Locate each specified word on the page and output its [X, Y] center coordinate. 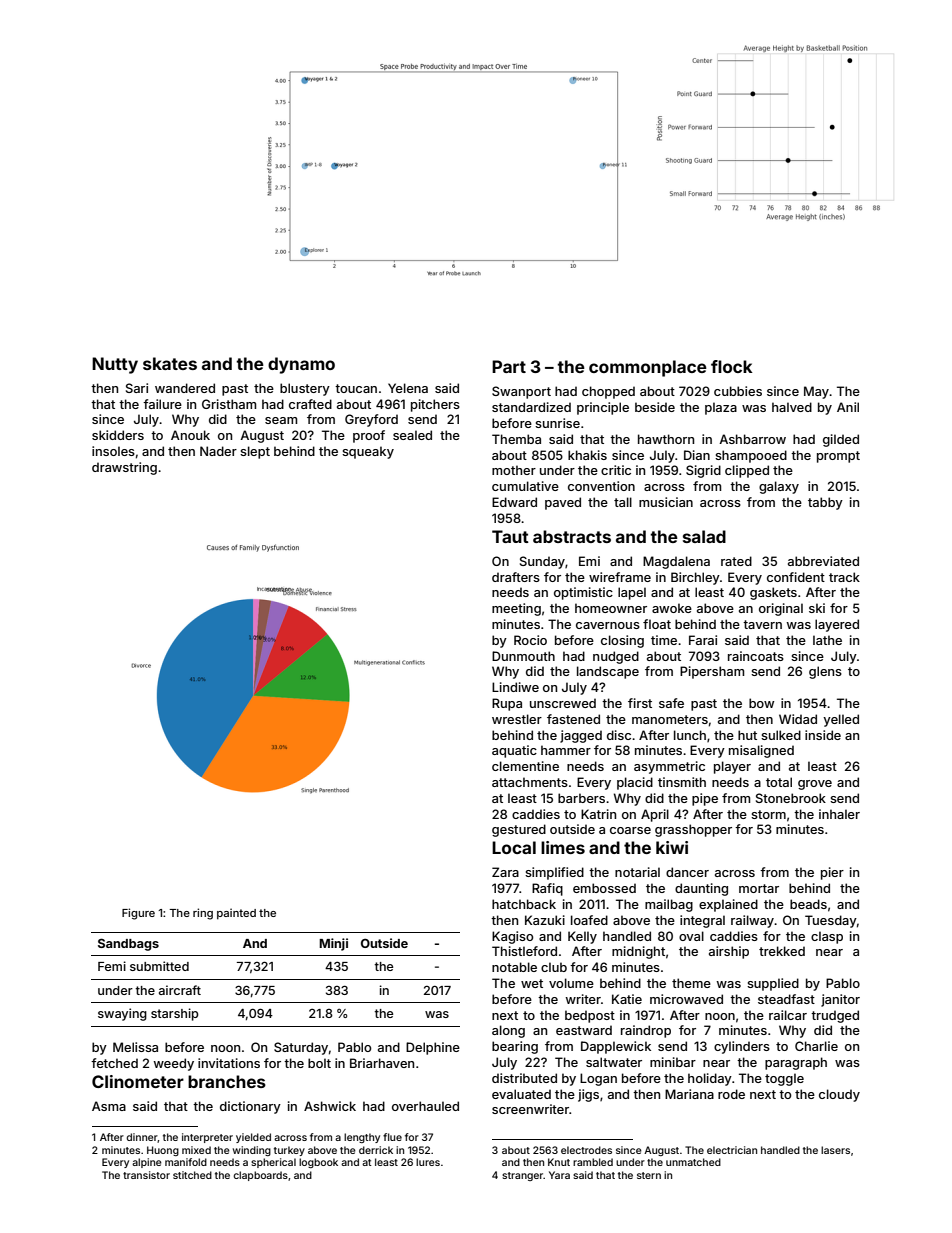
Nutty [115, 365]
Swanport [521, 392]
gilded [841, 440]
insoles [113, 451]
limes [563, 847]
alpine [147, 1163]
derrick [376, 1150]
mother [514, 470]
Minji [333, 944]
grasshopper [693, 830]
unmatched [693, 1162]
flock [732, 366]
